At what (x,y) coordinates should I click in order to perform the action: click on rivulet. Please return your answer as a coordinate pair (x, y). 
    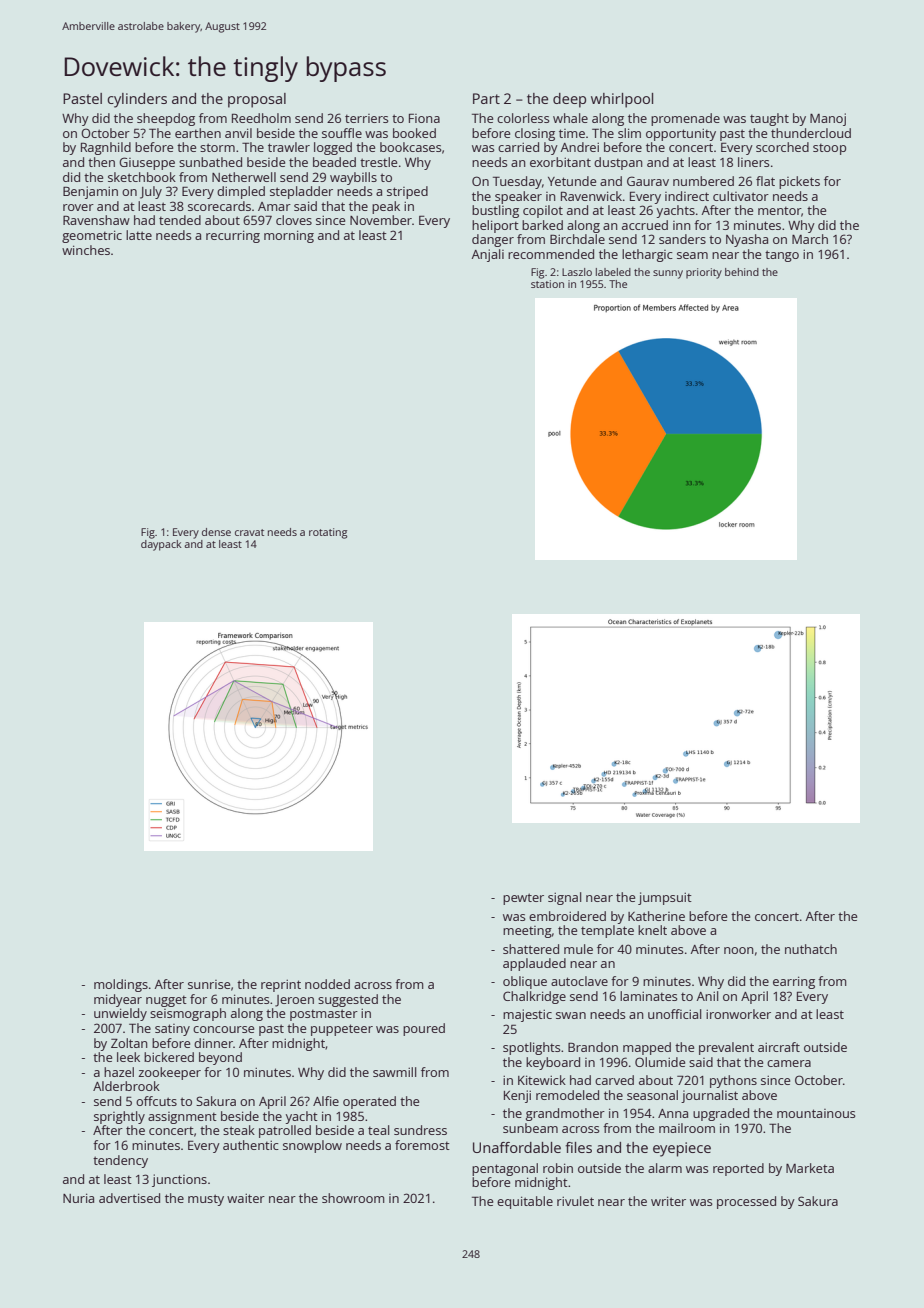
    Looking at the image, I should click on (575, 1201).
